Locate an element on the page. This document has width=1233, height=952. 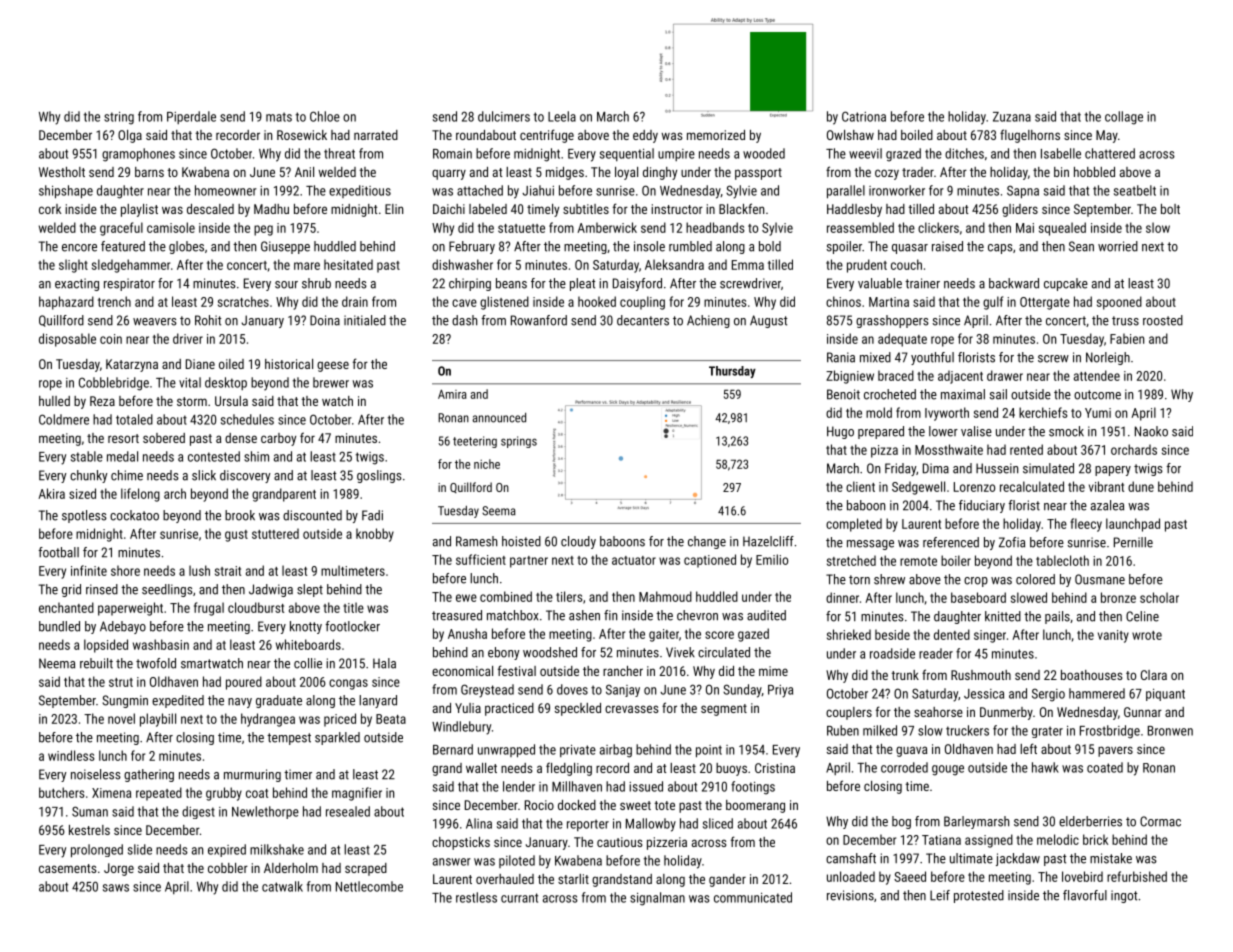
dash is located at coordinates (464, 320).
